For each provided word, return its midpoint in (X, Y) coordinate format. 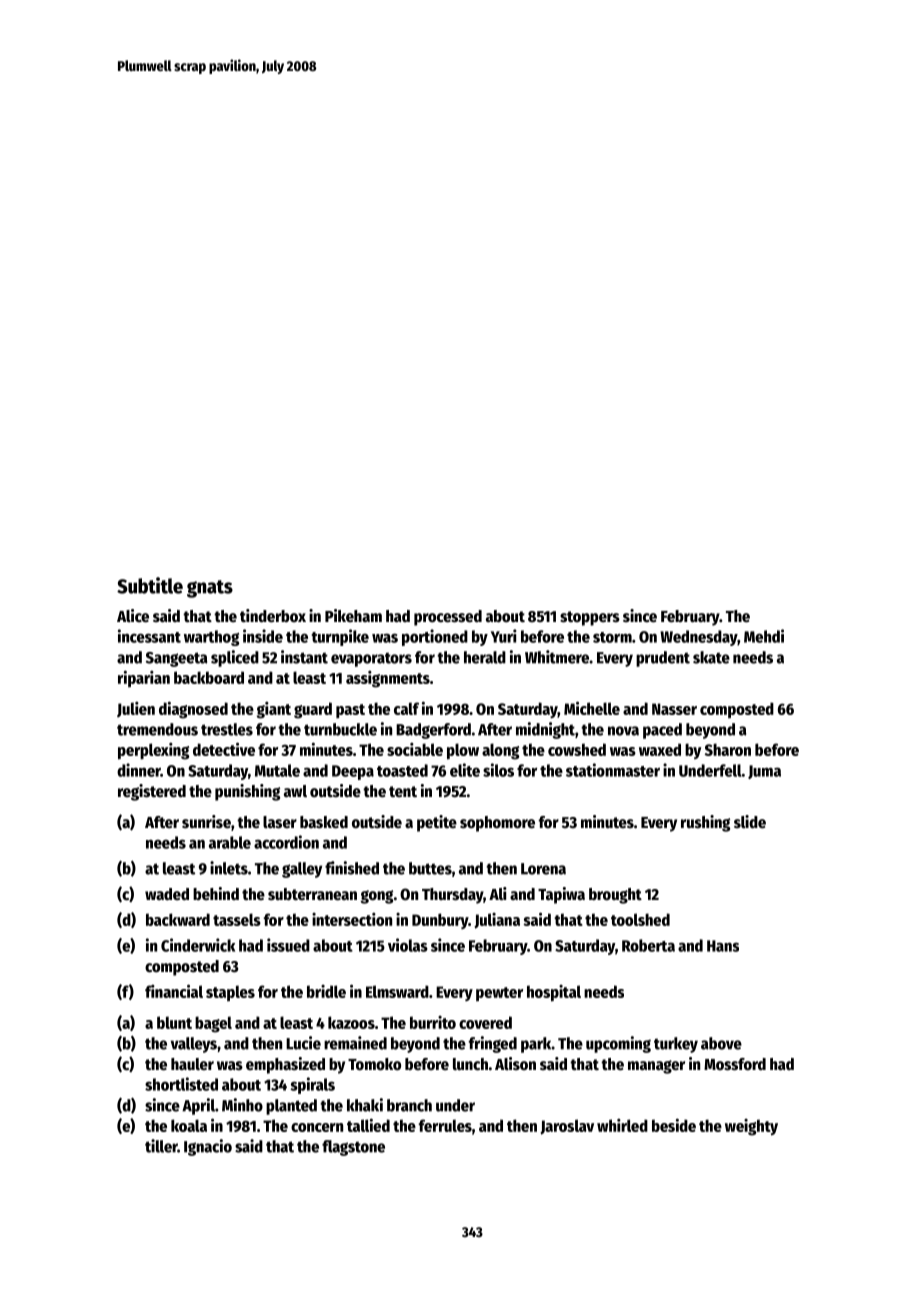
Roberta (648, 945)
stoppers (590, 618)
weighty (751, 1127)
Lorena (543, 869)
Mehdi (764, 636)
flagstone (353, 1148)
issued (288, 945)
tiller (161, 1146)
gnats (210, 589)
